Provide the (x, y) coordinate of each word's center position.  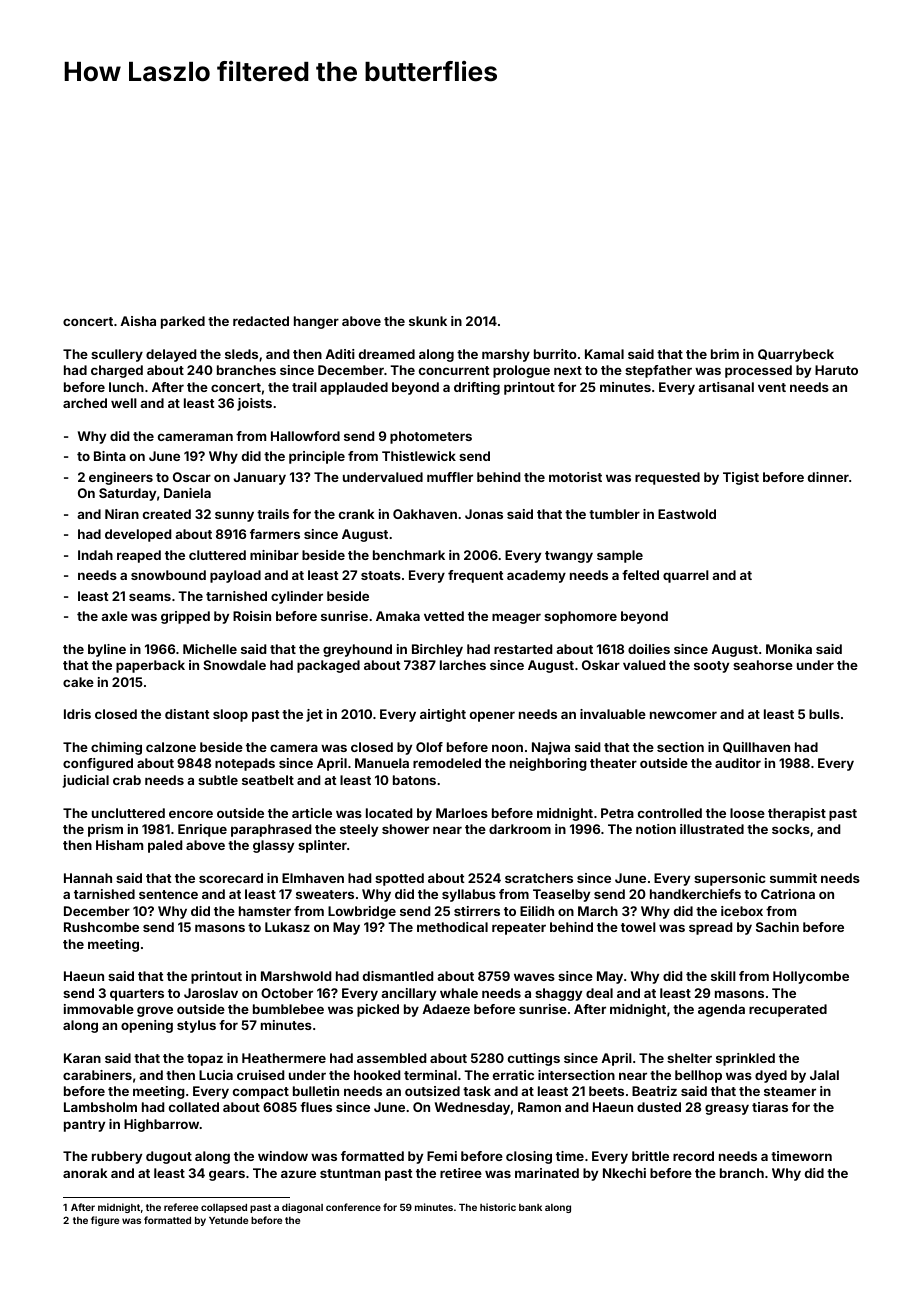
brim (725, 354)
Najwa (551, 748)
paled (165, 846)
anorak (85, 1173)
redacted (261, 321)
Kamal (604, 354)
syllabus (469, 895)
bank (530, 1207)
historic (498, 1207)
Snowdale (234, 665)
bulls (824, 714)
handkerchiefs (695, 894)
